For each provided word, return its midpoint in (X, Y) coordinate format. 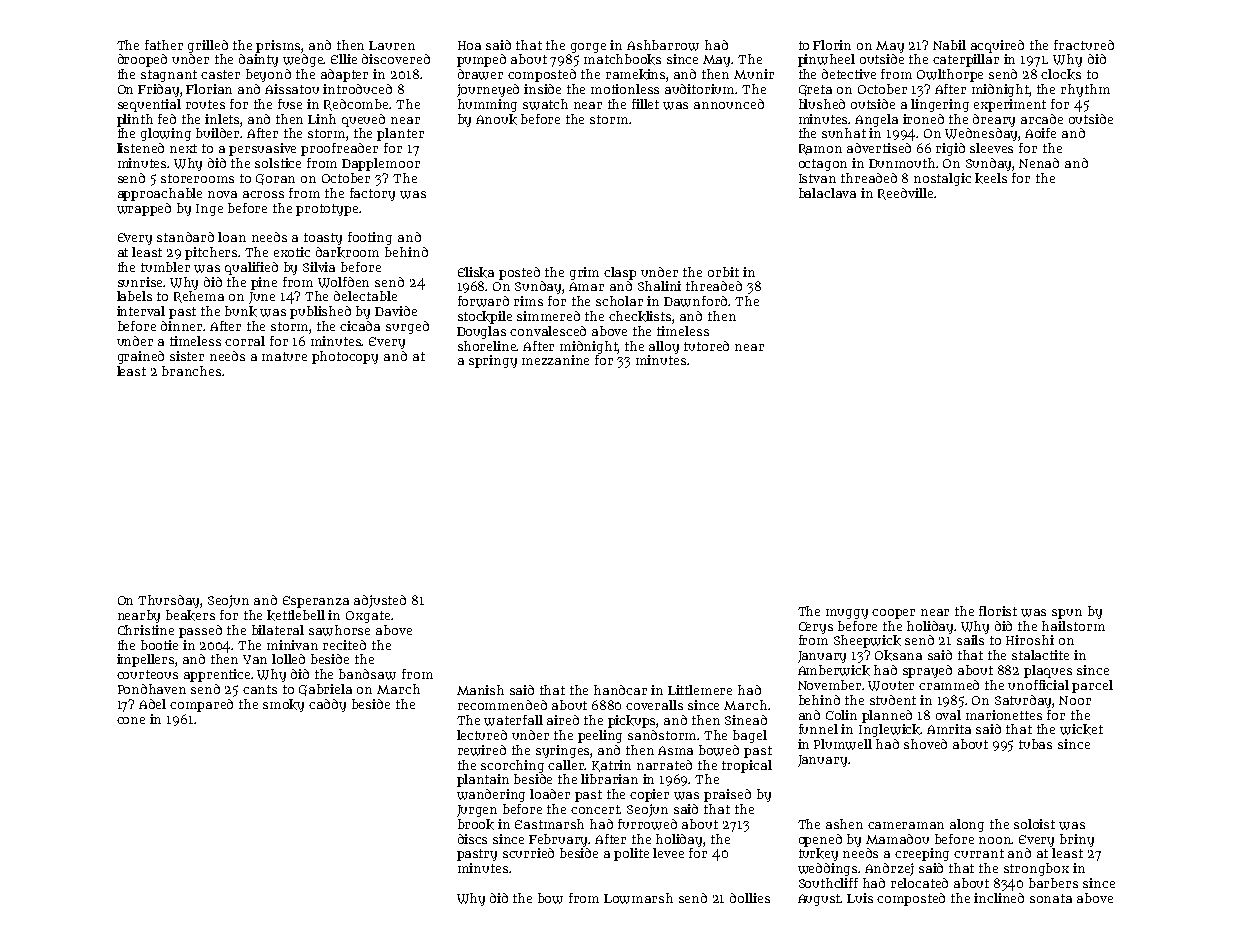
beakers (190, 615)
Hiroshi (1030, 640)
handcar (620, 690)
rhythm (1085, 90)
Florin (832, 45)
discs (472, 839)
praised (727, 795)
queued (363, 120)
